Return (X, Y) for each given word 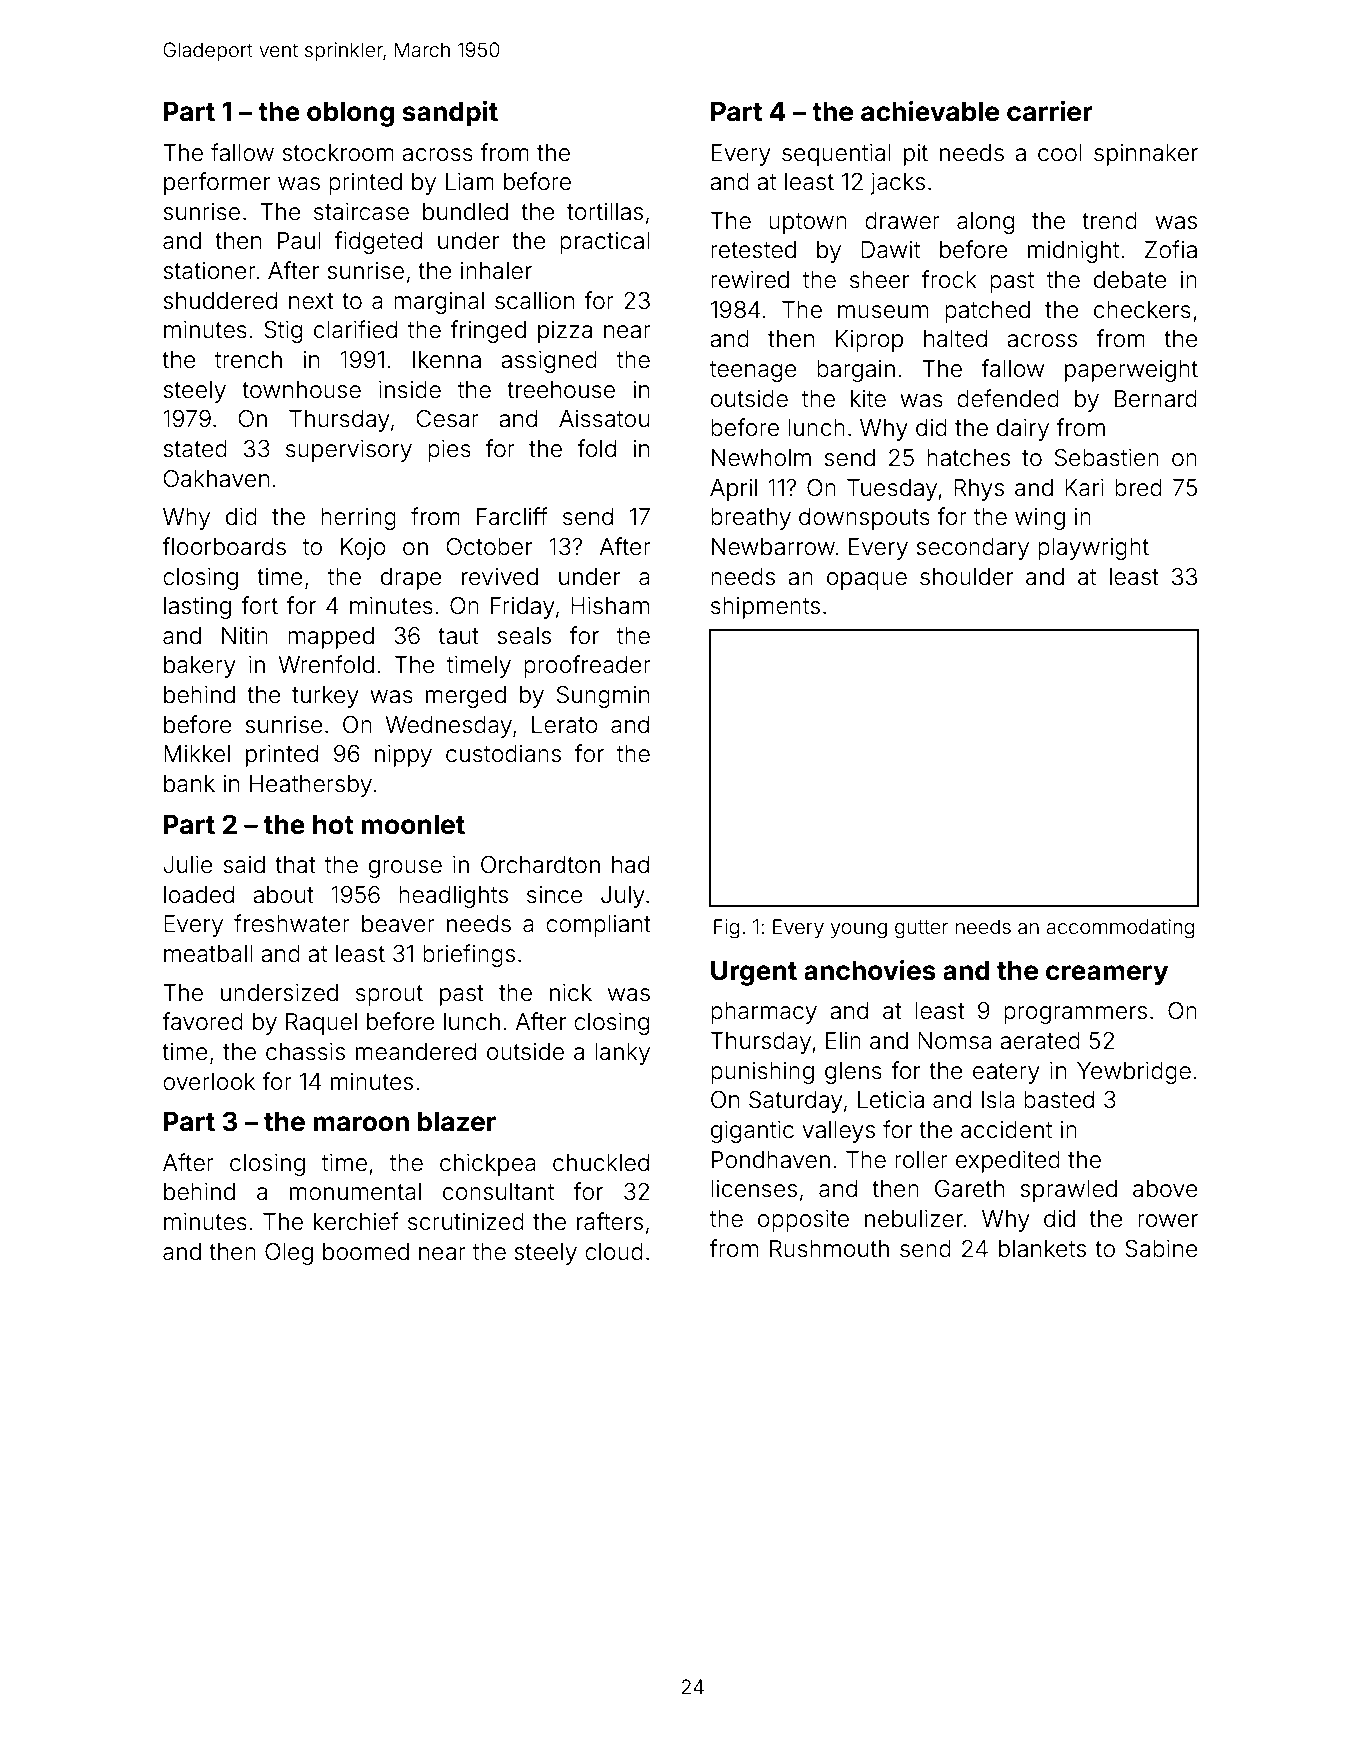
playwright (1093, 549)
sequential (836, 155)
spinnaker (1146, 155)
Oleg (289, 1254)
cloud (614, 1252)
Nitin (245, 635)
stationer (209, 271)
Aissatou (604, 419)
